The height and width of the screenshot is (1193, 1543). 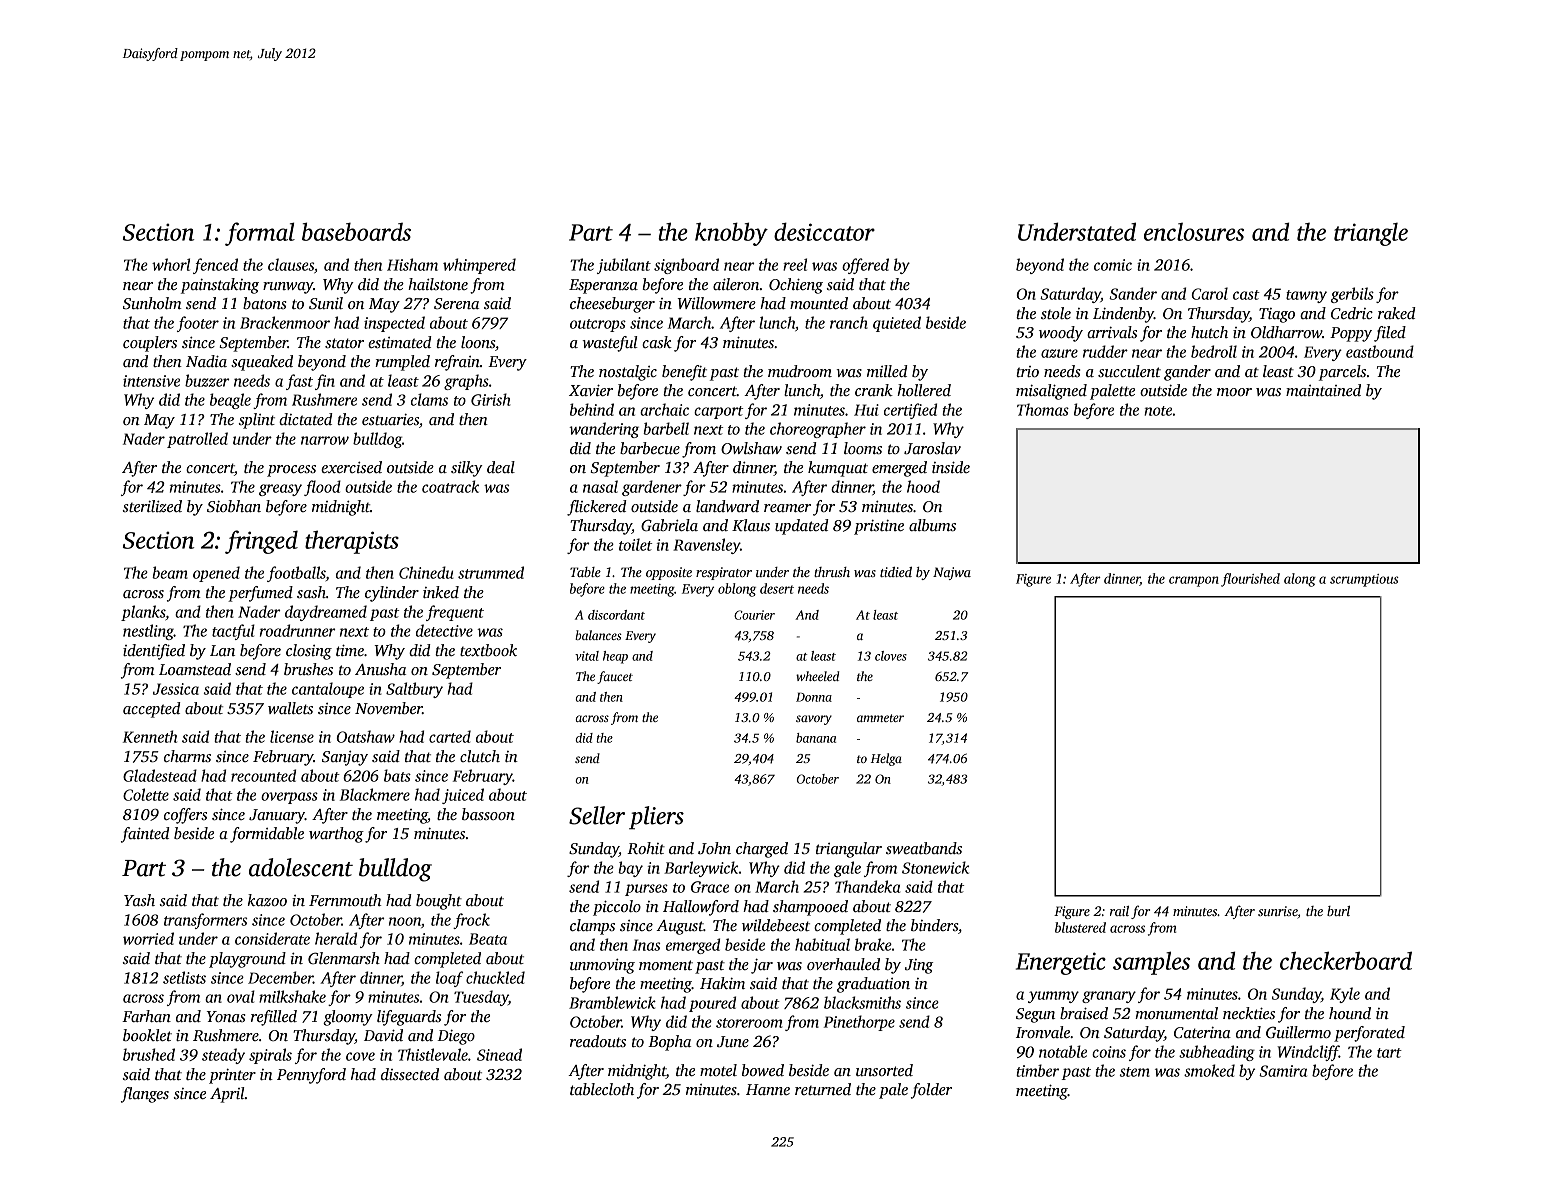 What do you see at coordinates (152, 506) in the screenshot?
I see `sterilized` at bounding box center [152, 506].
